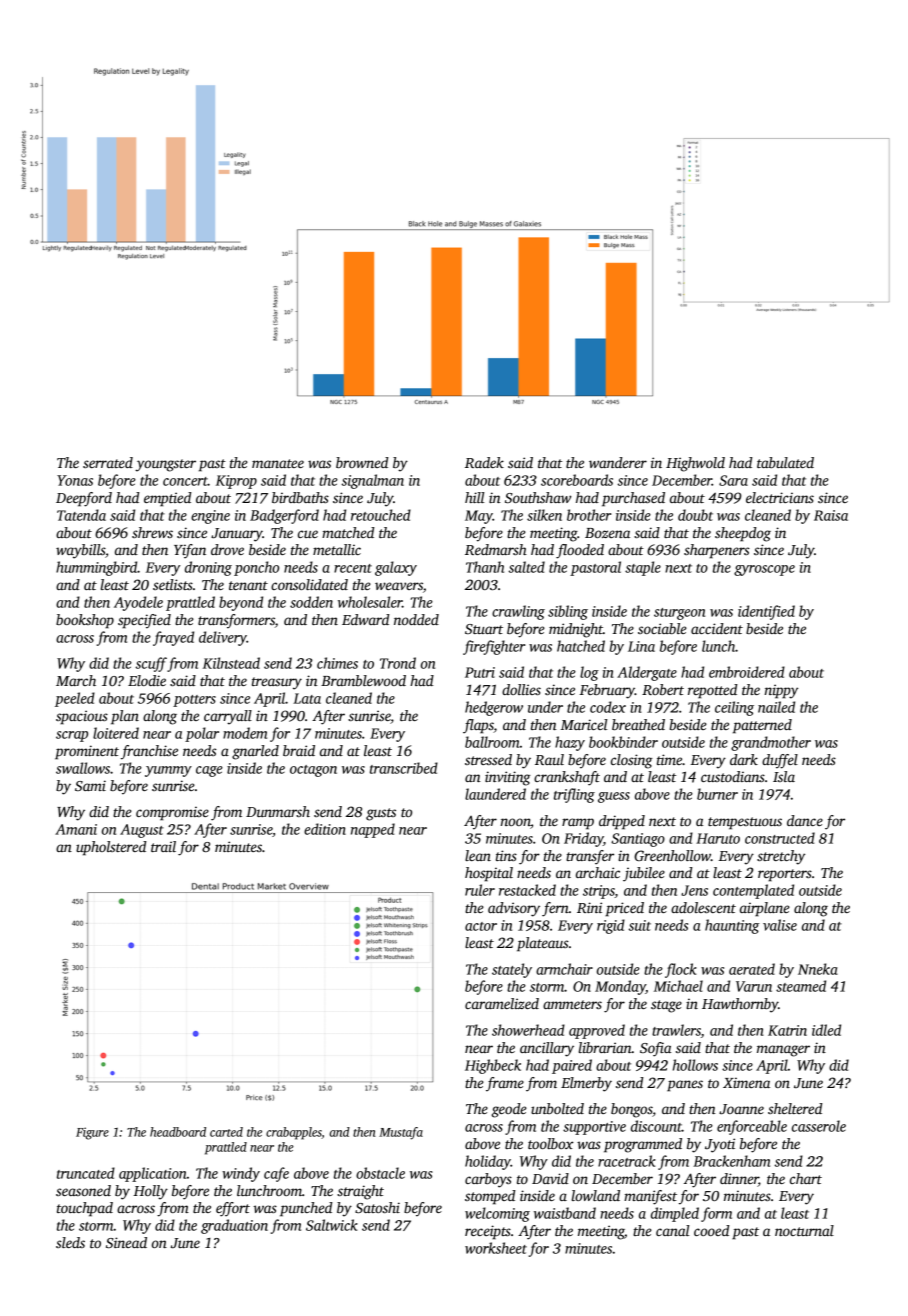 The image size is (908, 1316). Describe the element at coordinates (165, 465) in the screenshot. I see `youngster` at that location.
